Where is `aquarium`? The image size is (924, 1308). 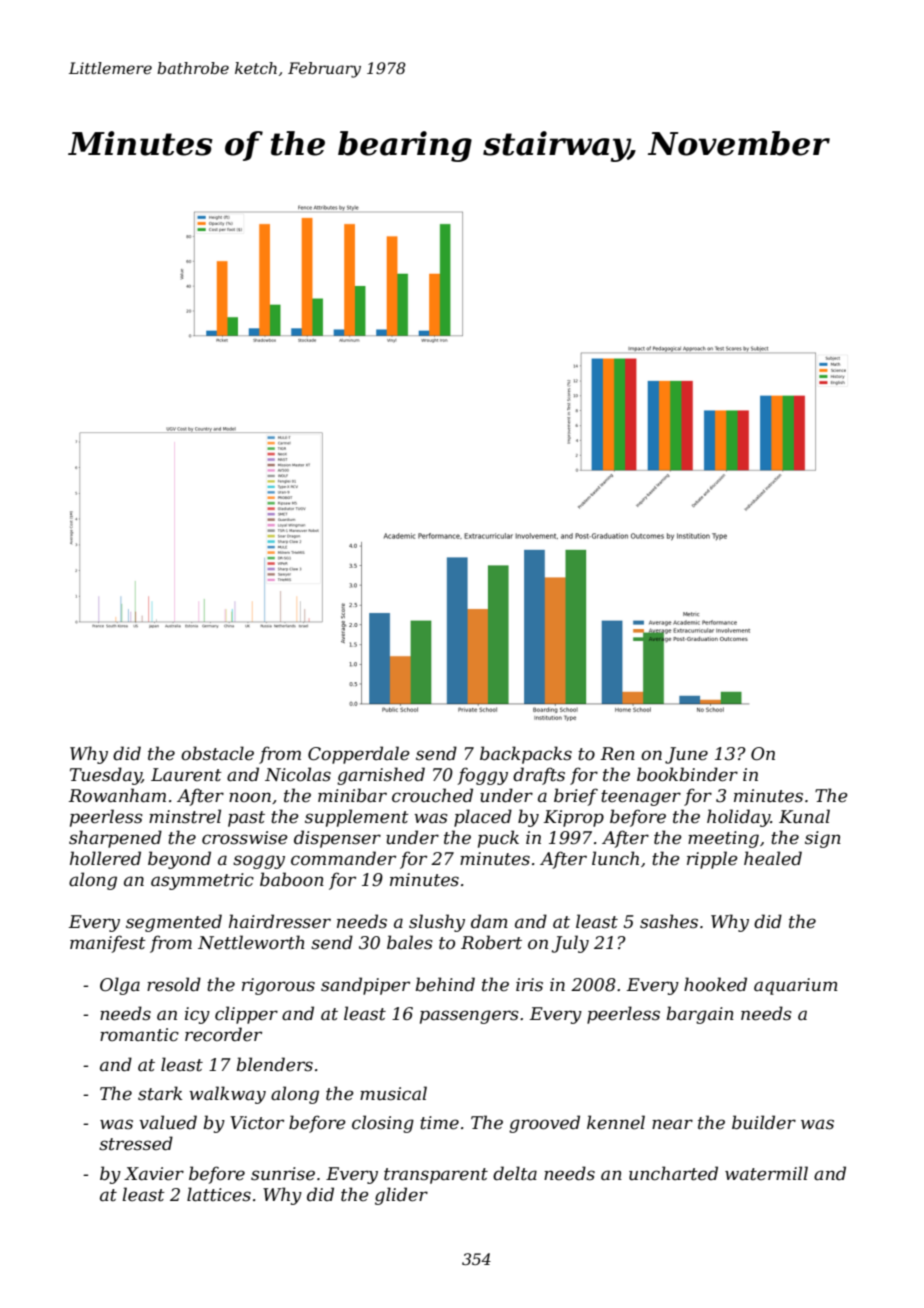
aquarium is located at coordinates (796, 986).
